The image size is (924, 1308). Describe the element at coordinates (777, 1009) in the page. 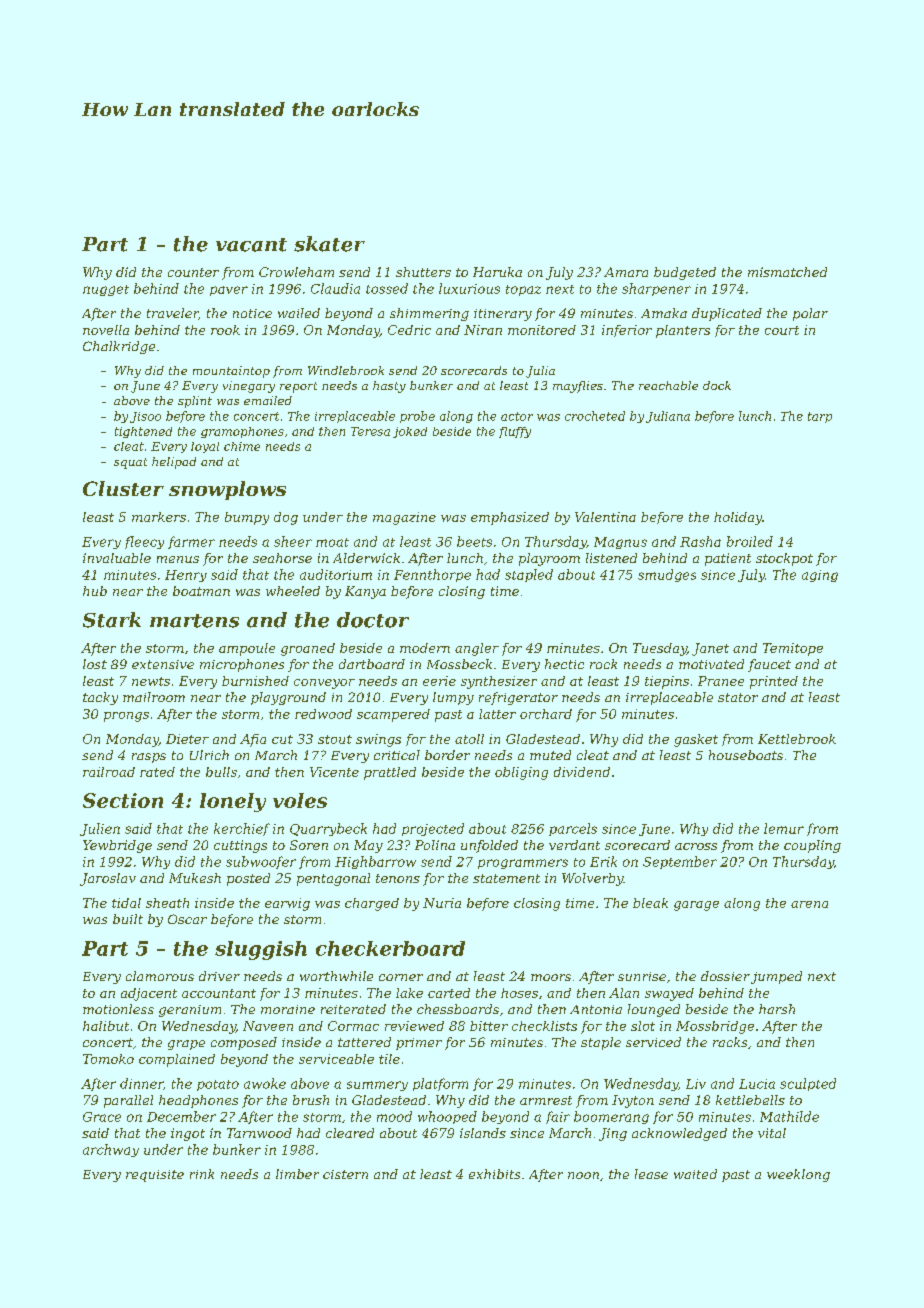

I see `harsh` at that location.
